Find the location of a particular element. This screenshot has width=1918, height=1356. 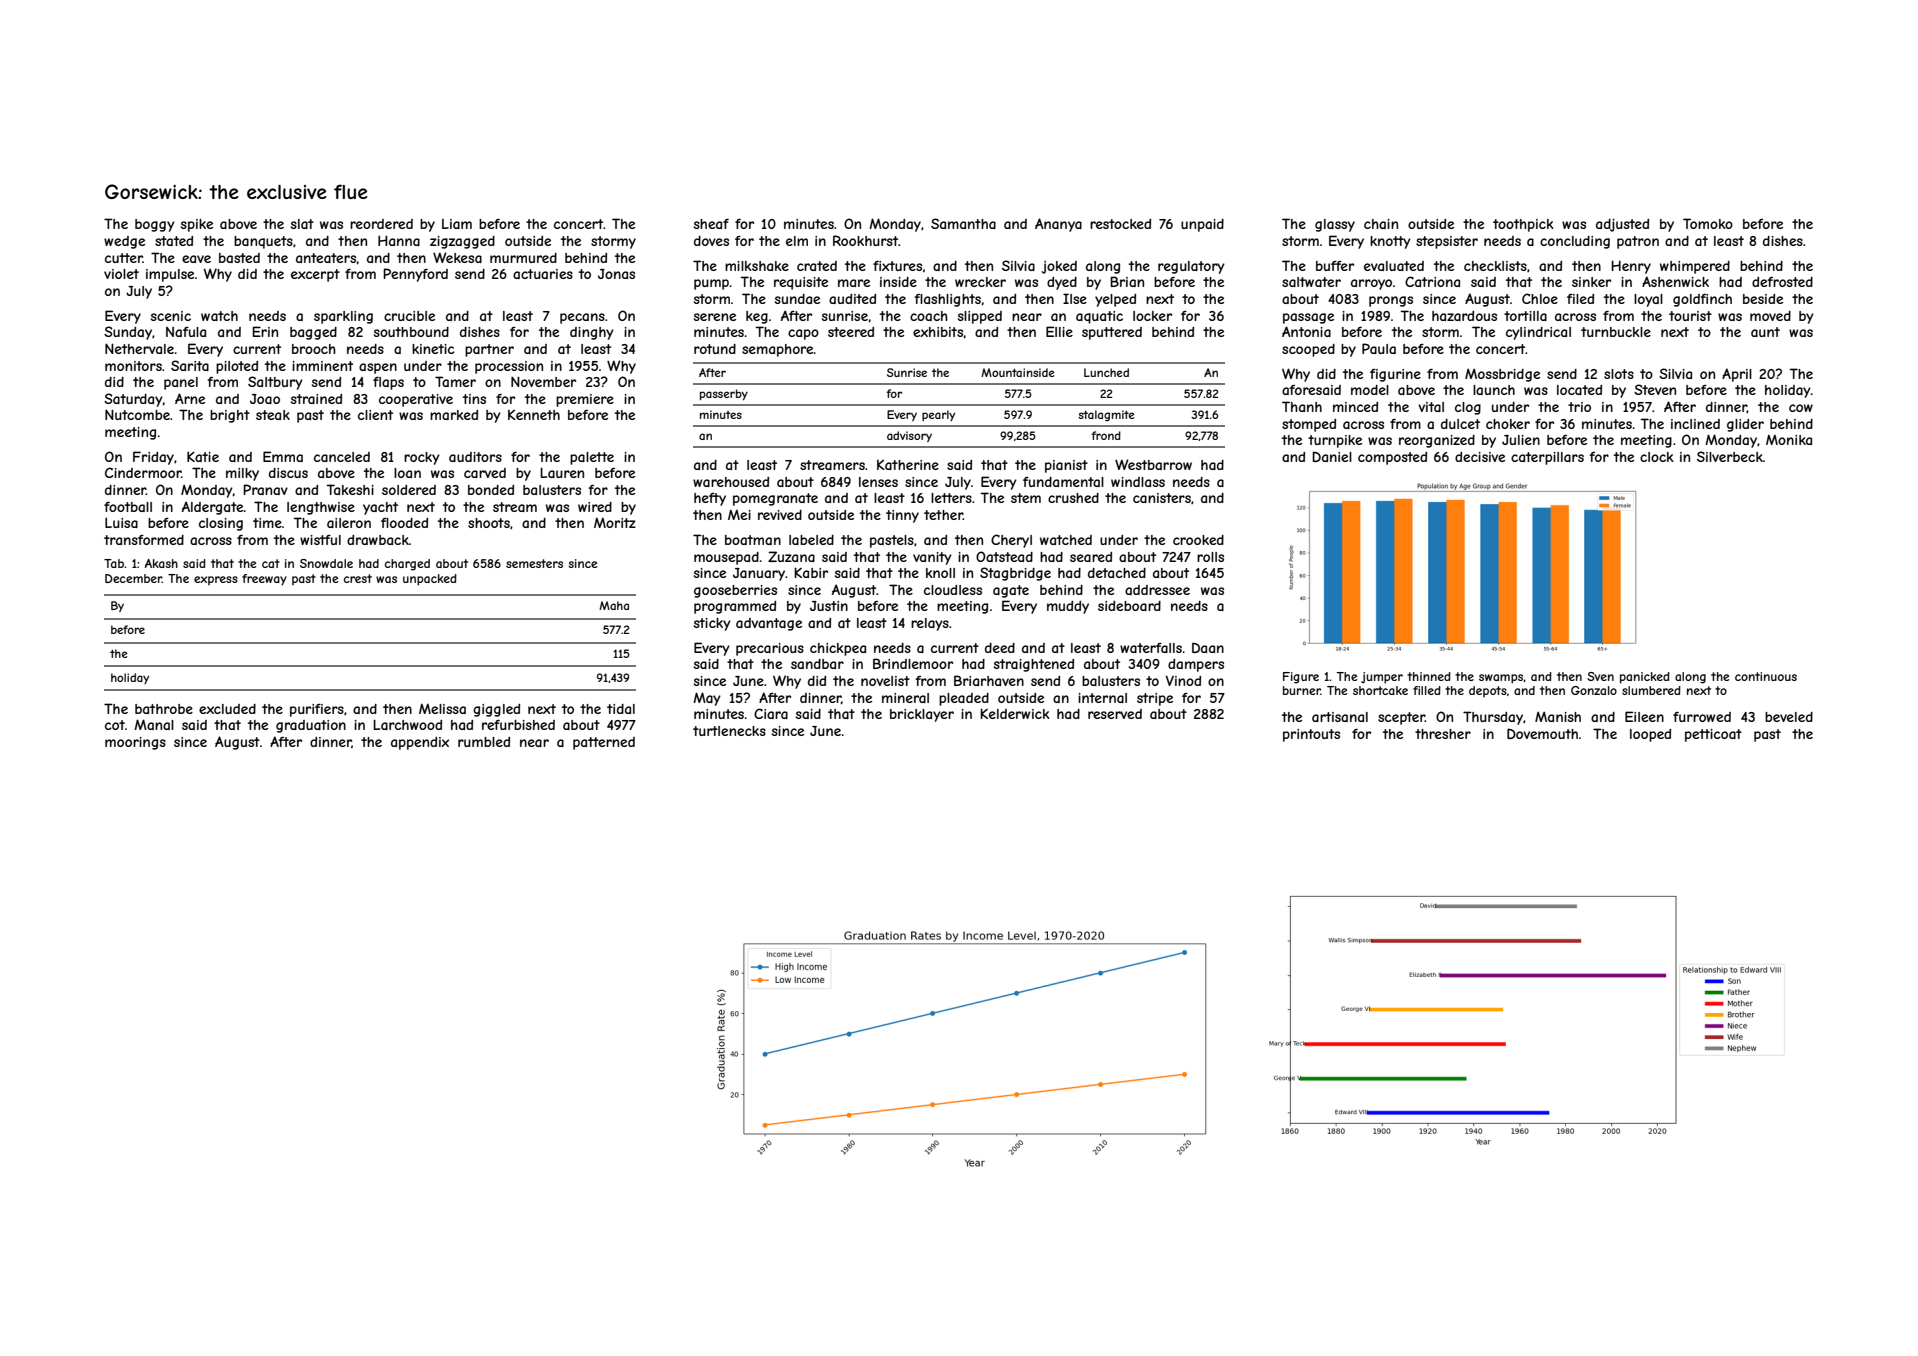

Silverbeck is located at coordinates (1730, 456).
